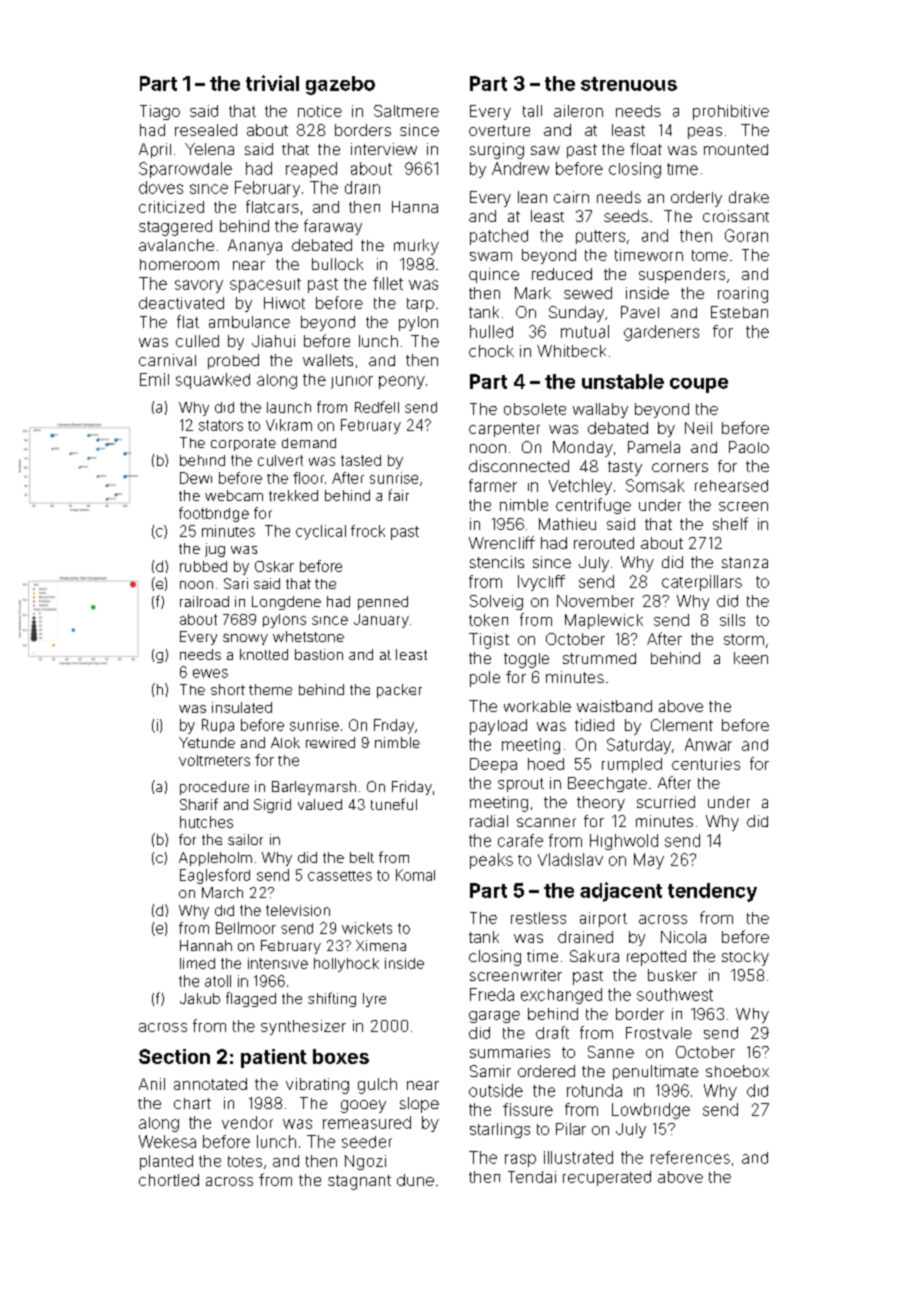  Describe the element at coordinates (242, 707) in the screenshot. I see `insulated` at that location.
